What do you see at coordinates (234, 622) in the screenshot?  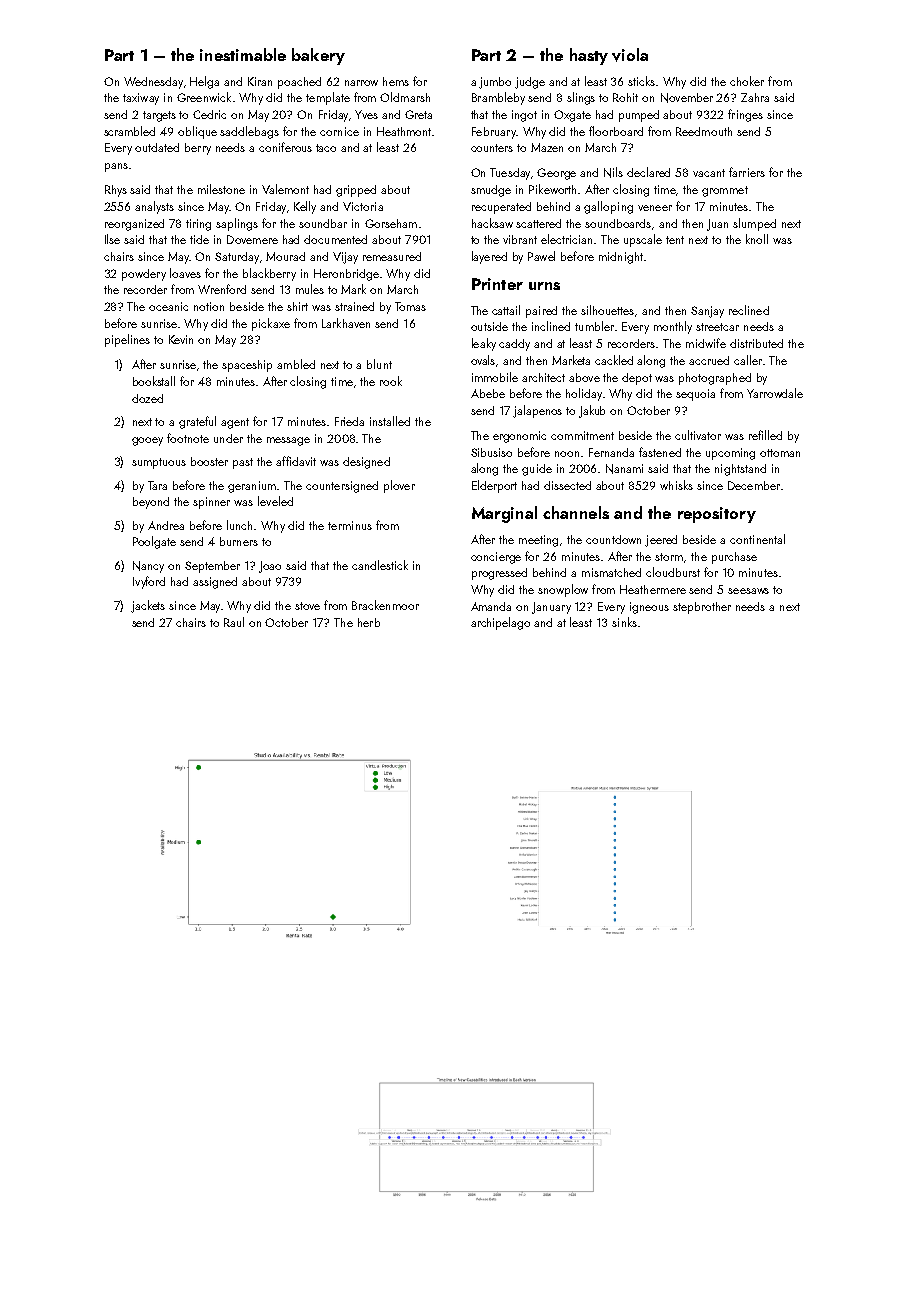 I see `Raul` at bounding box center [234, 622].
